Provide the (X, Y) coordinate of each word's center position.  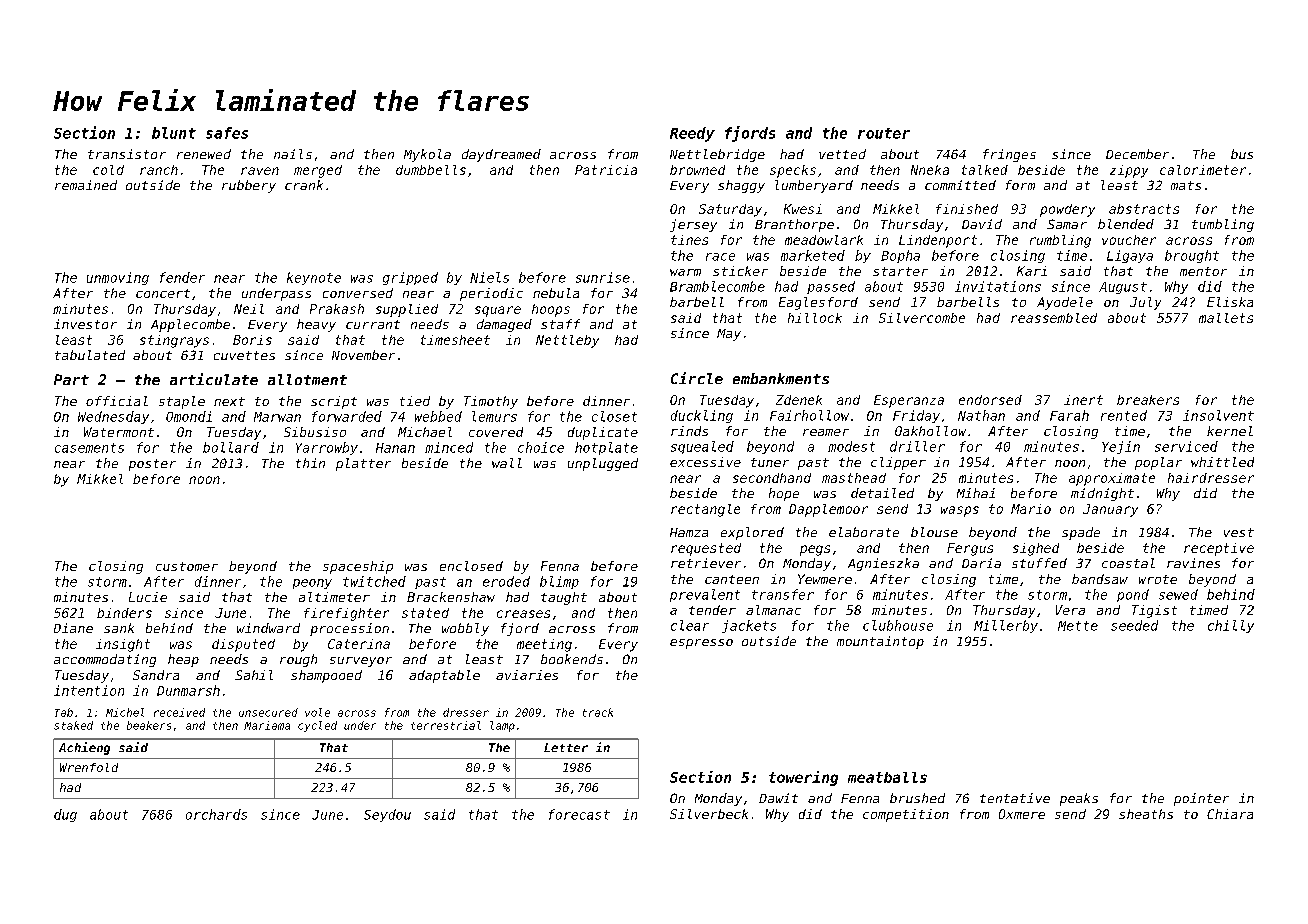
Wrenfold (89, 767)
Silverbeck (709, 814)
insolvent (1218, 415)
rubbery (249, 186)
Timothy (491, 402)
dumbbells (431, 170)
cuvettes (244, 355)
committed (960, 185)
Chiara (1230, 814)
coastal (1128, 563)
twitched (374, 581)
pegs (815, 550)
